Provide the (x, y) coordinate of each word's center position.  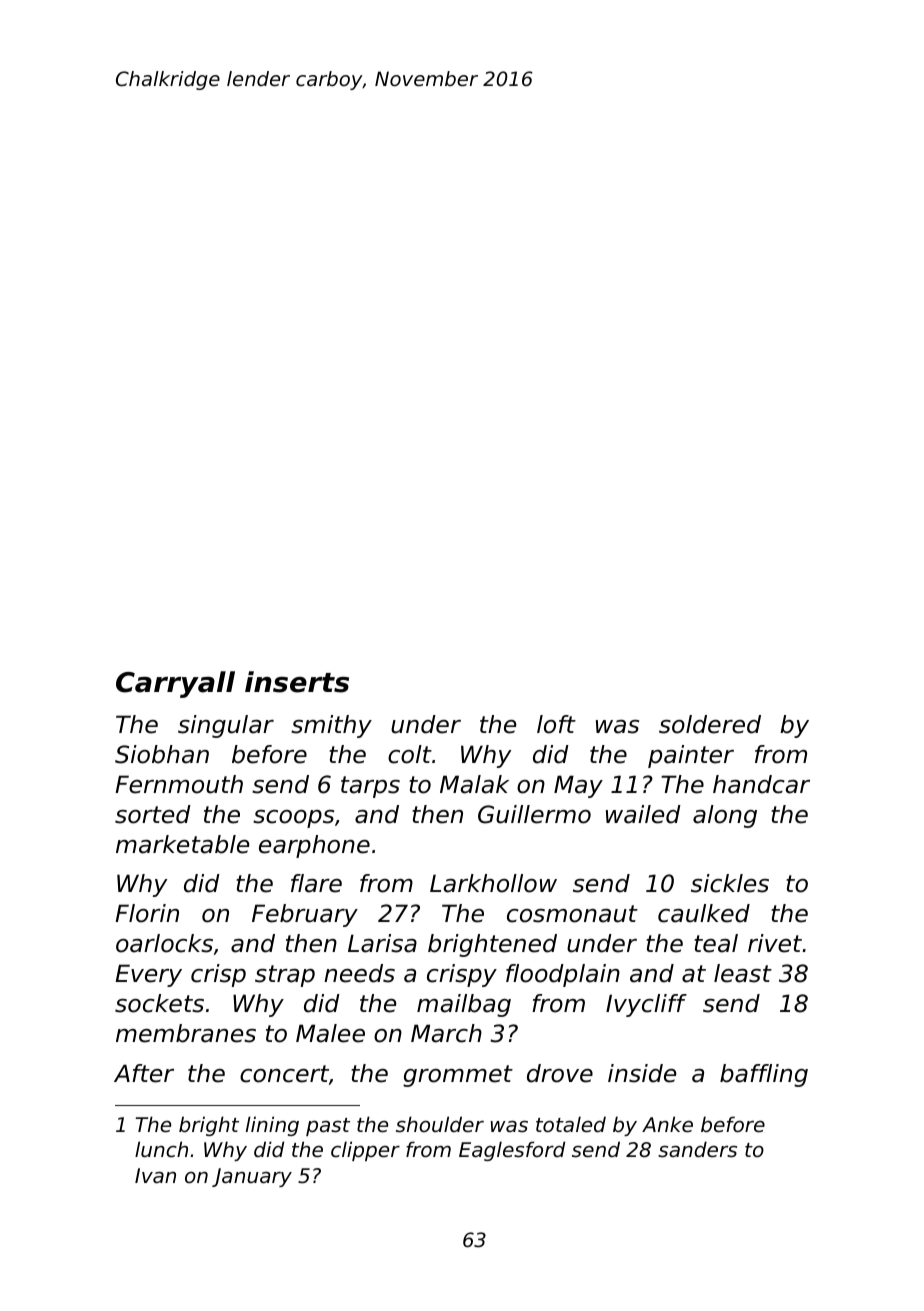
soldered (710, 724)
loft (556, 724)
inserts (297, 682)
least (743, 973)
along (725, 816)
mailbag (464, 1005)
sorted (153, 814)
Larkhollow (493, 883)
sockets (159, 1003)
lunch (161, 1149)
